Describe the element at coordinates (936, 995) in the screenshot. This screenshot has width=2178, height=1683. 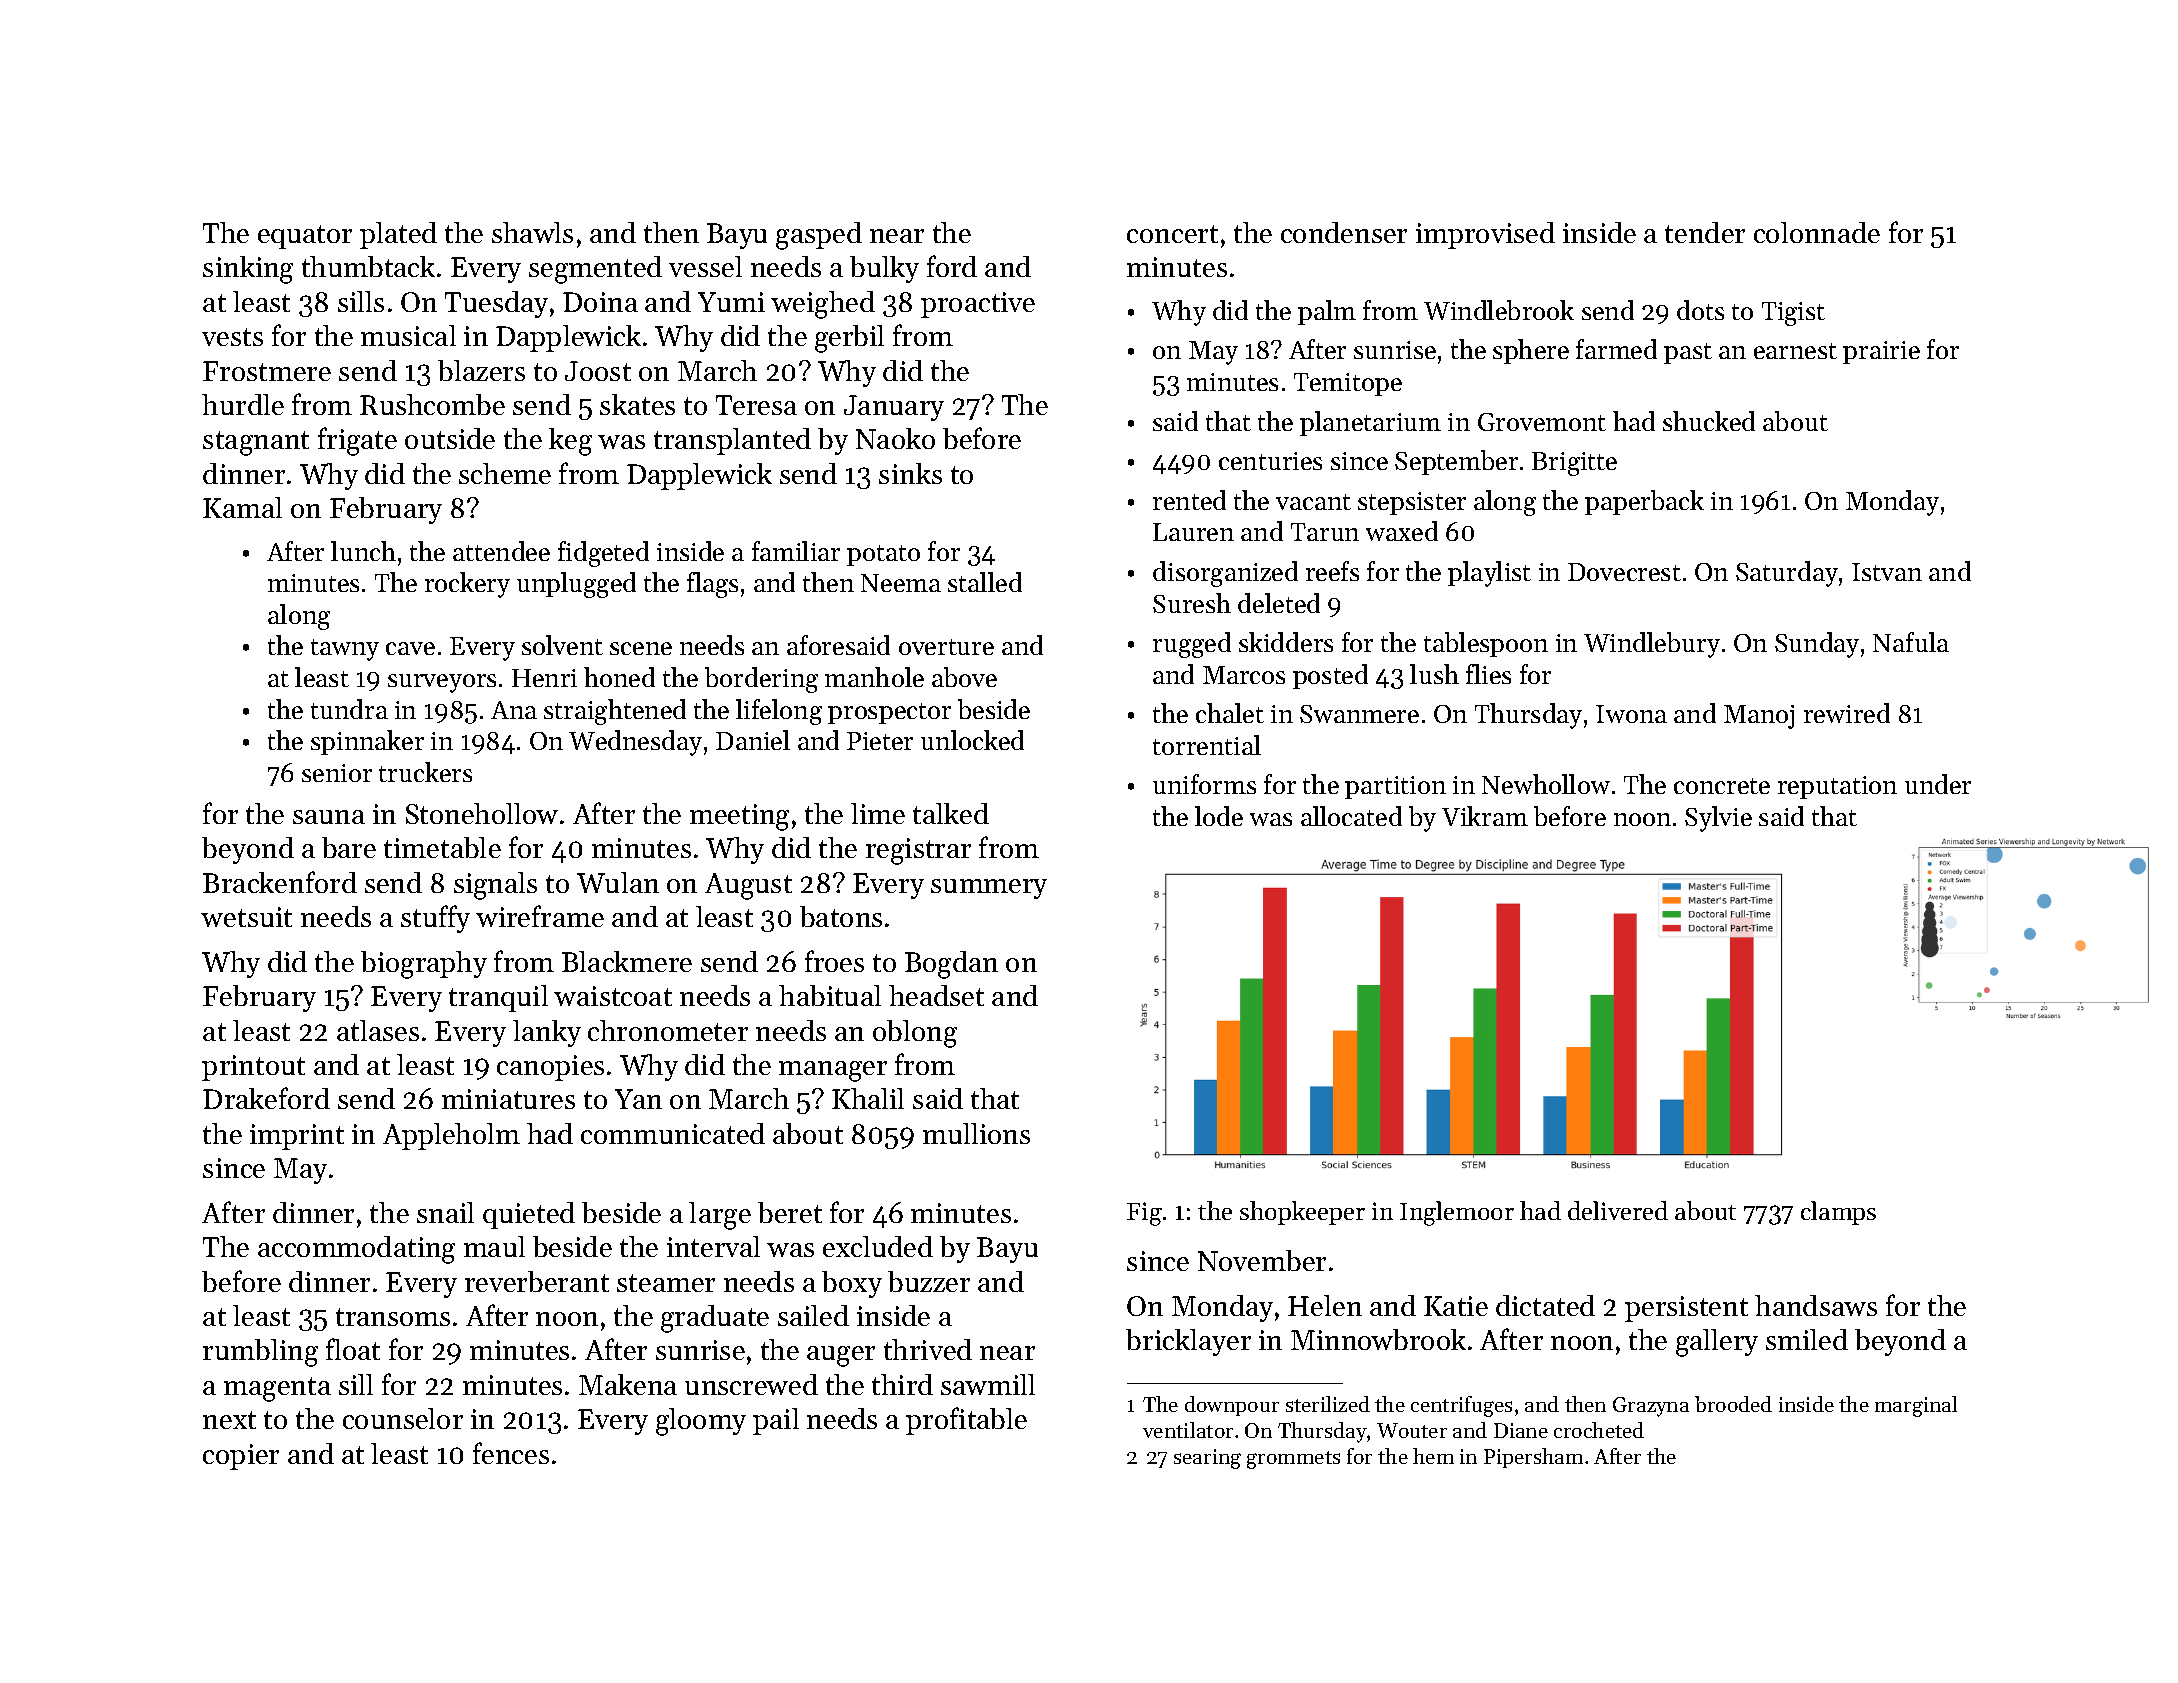
I see `headset` at that location.
